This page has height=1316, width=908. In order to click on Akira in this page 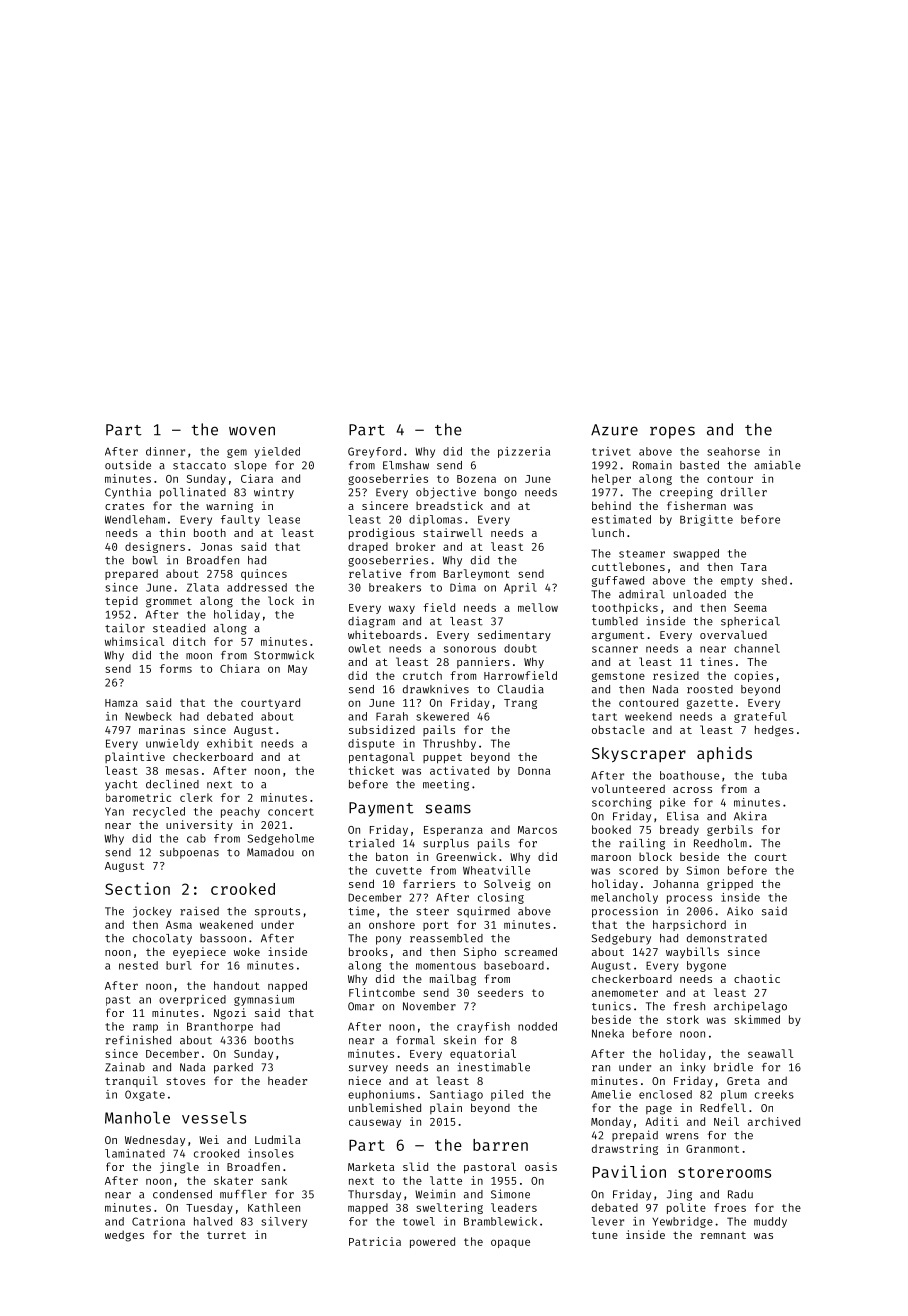, I will do `click(750, 816)`.
